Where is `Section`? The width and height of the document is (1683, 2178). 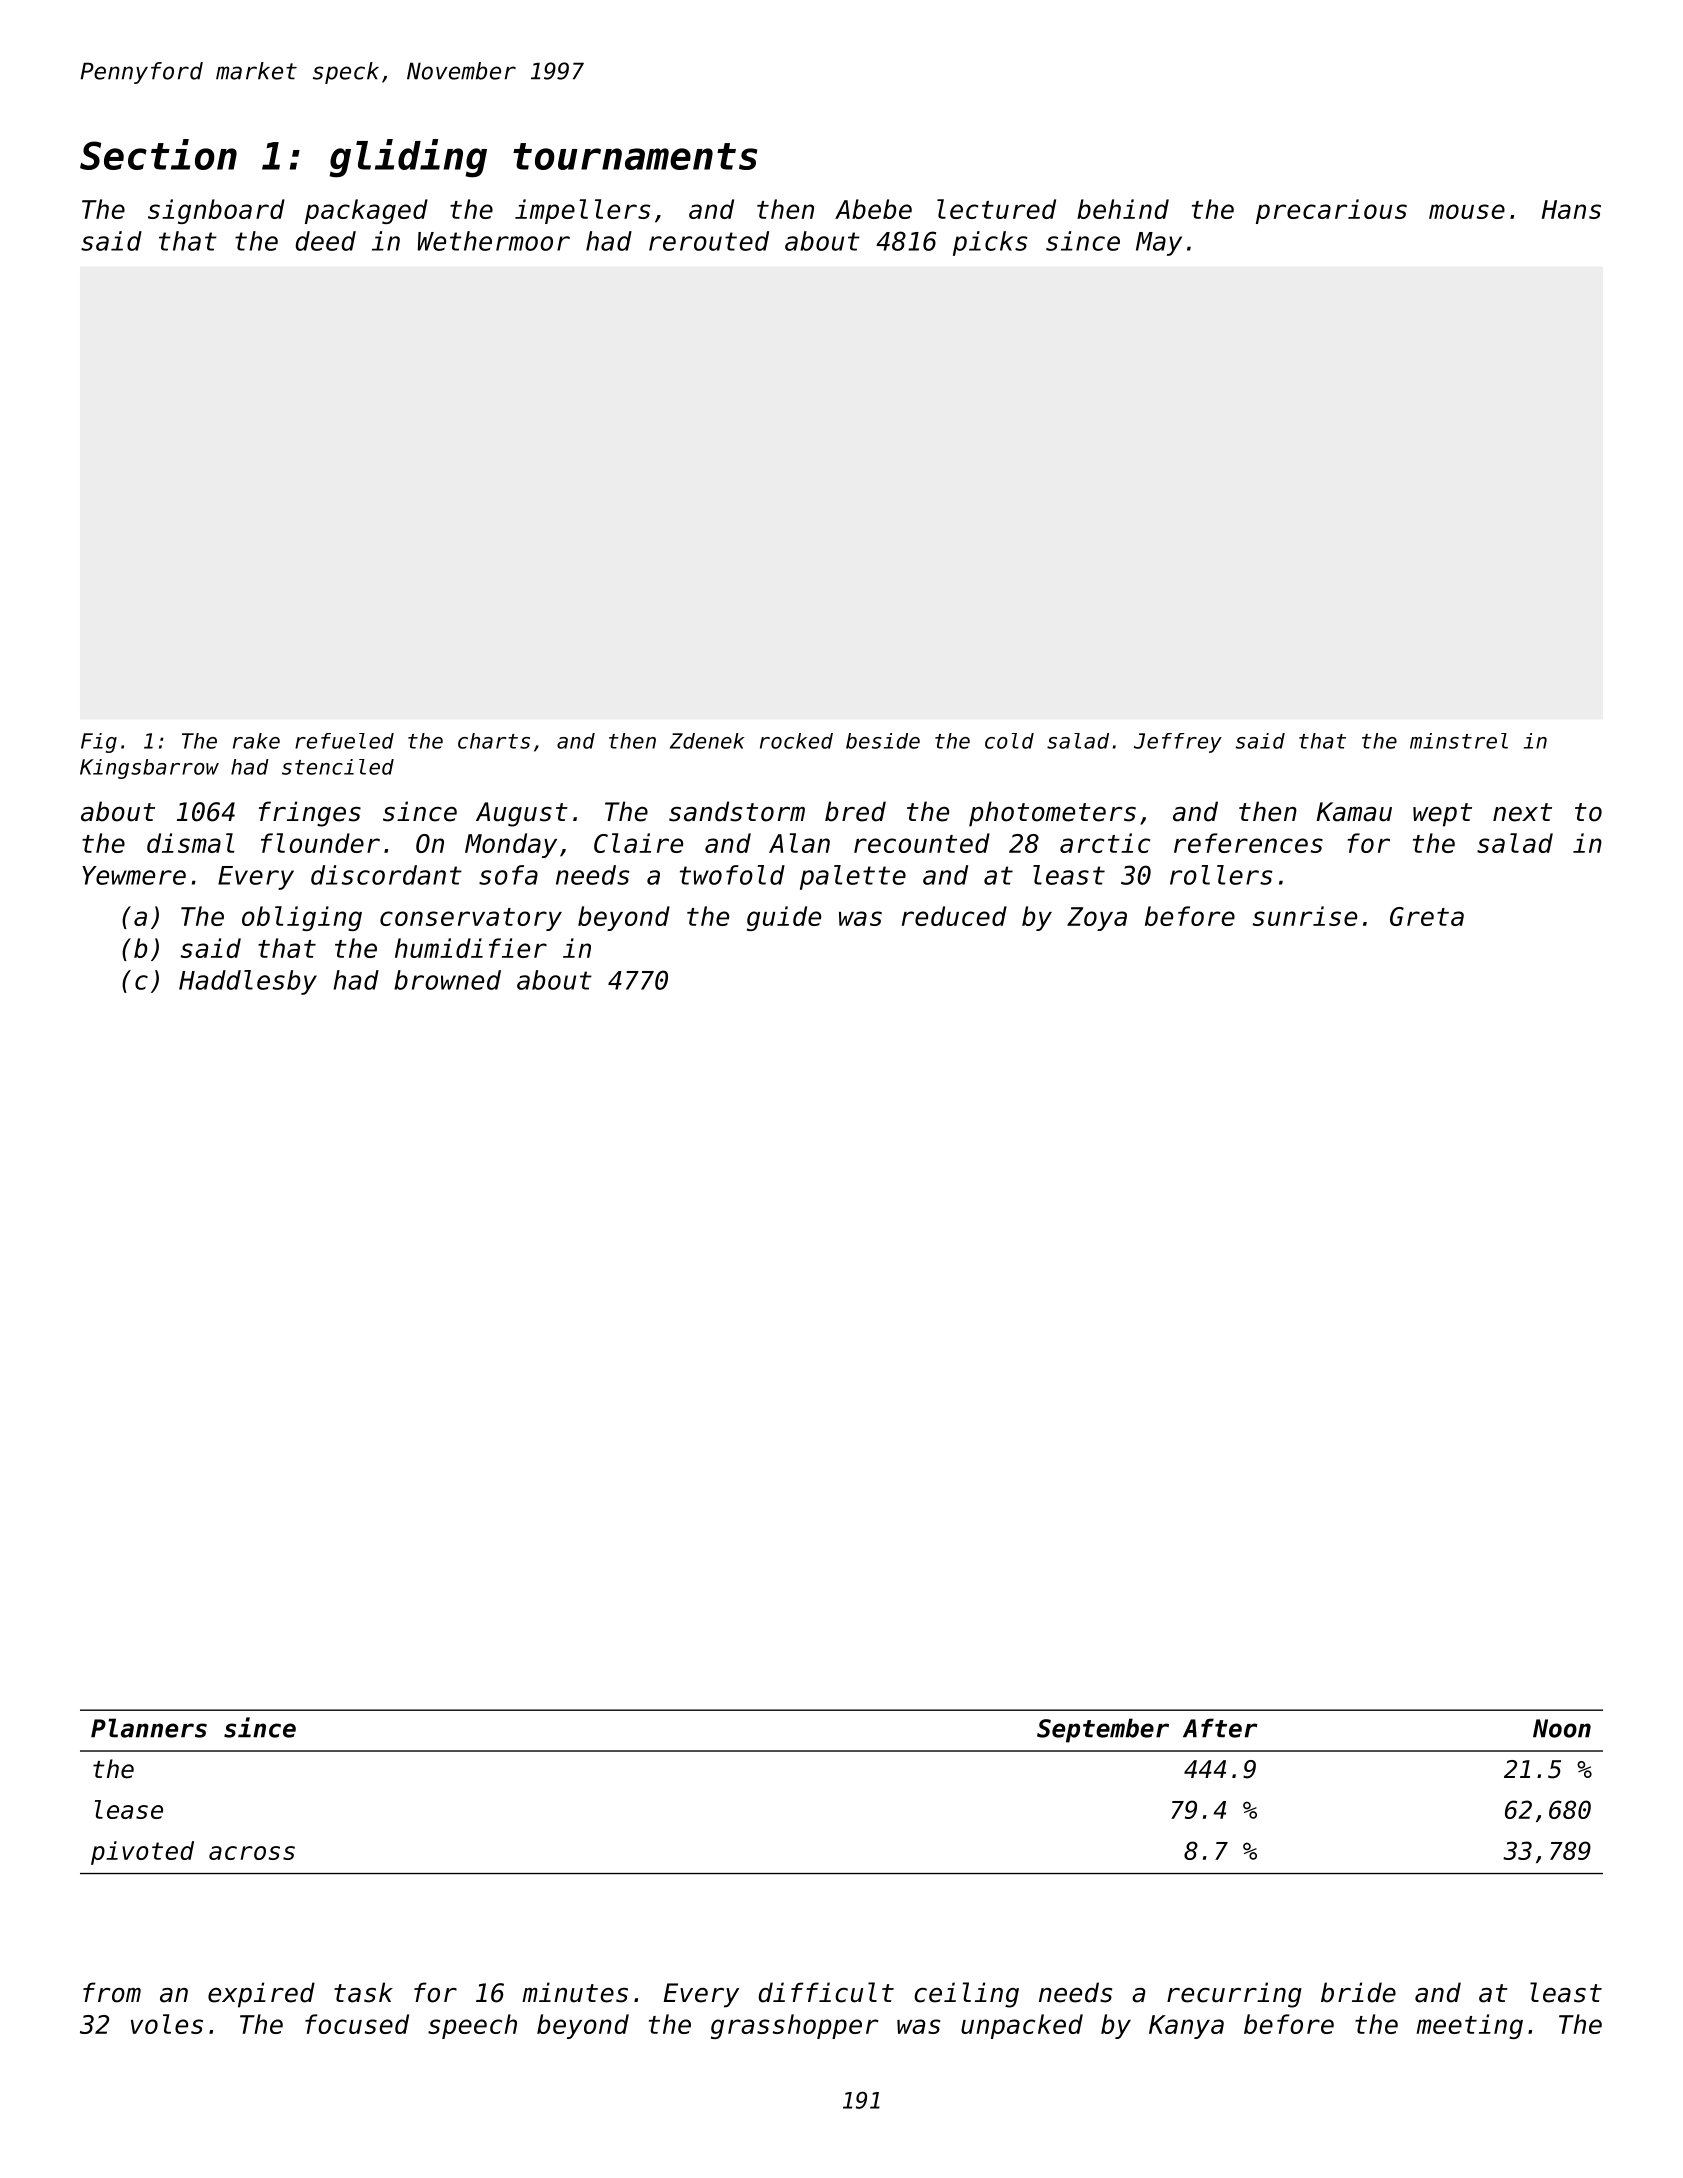 Section is located at coordinates (158, 154).
